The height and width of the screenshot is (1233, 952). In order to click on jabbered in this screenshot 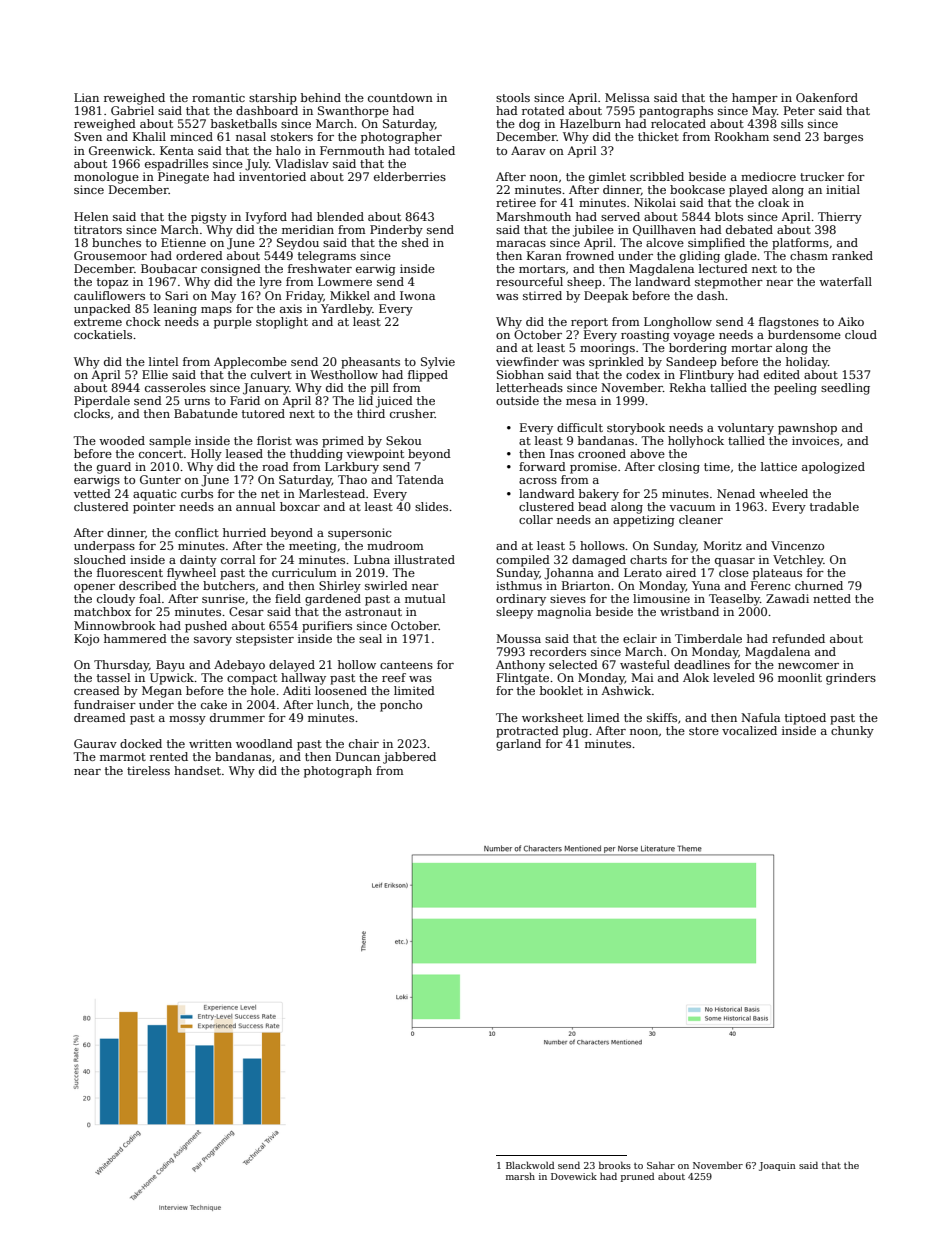, I will do `click(409, 758)`.
